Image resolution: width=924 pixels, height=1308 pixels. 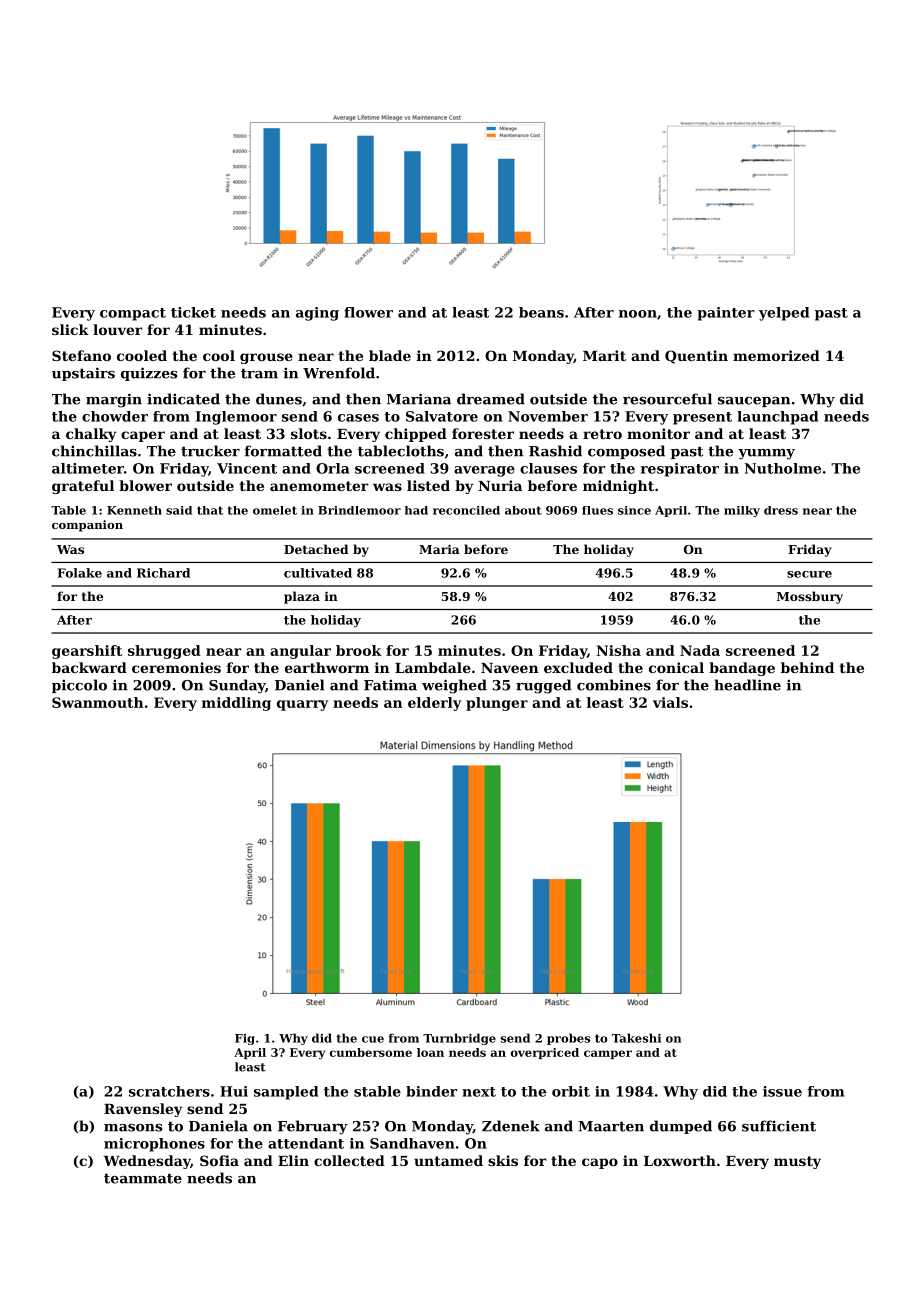 What do you see at coordinates (368, 312) in the screenshot?
I see `flower` at bounding box center [368, 312].
